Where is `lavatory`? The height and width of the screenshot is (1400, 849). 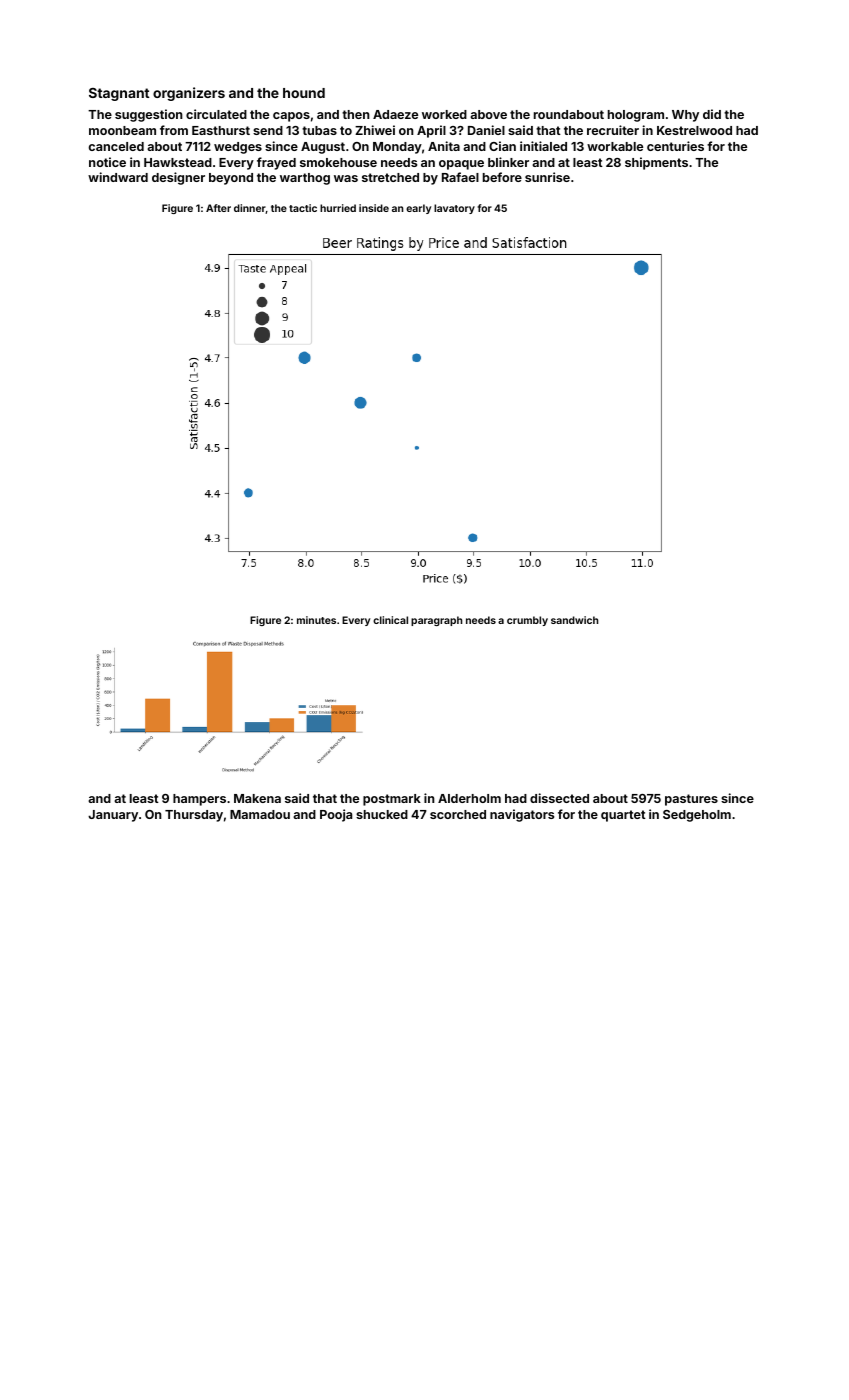
lavatory is located at coordinates (454, 209).
